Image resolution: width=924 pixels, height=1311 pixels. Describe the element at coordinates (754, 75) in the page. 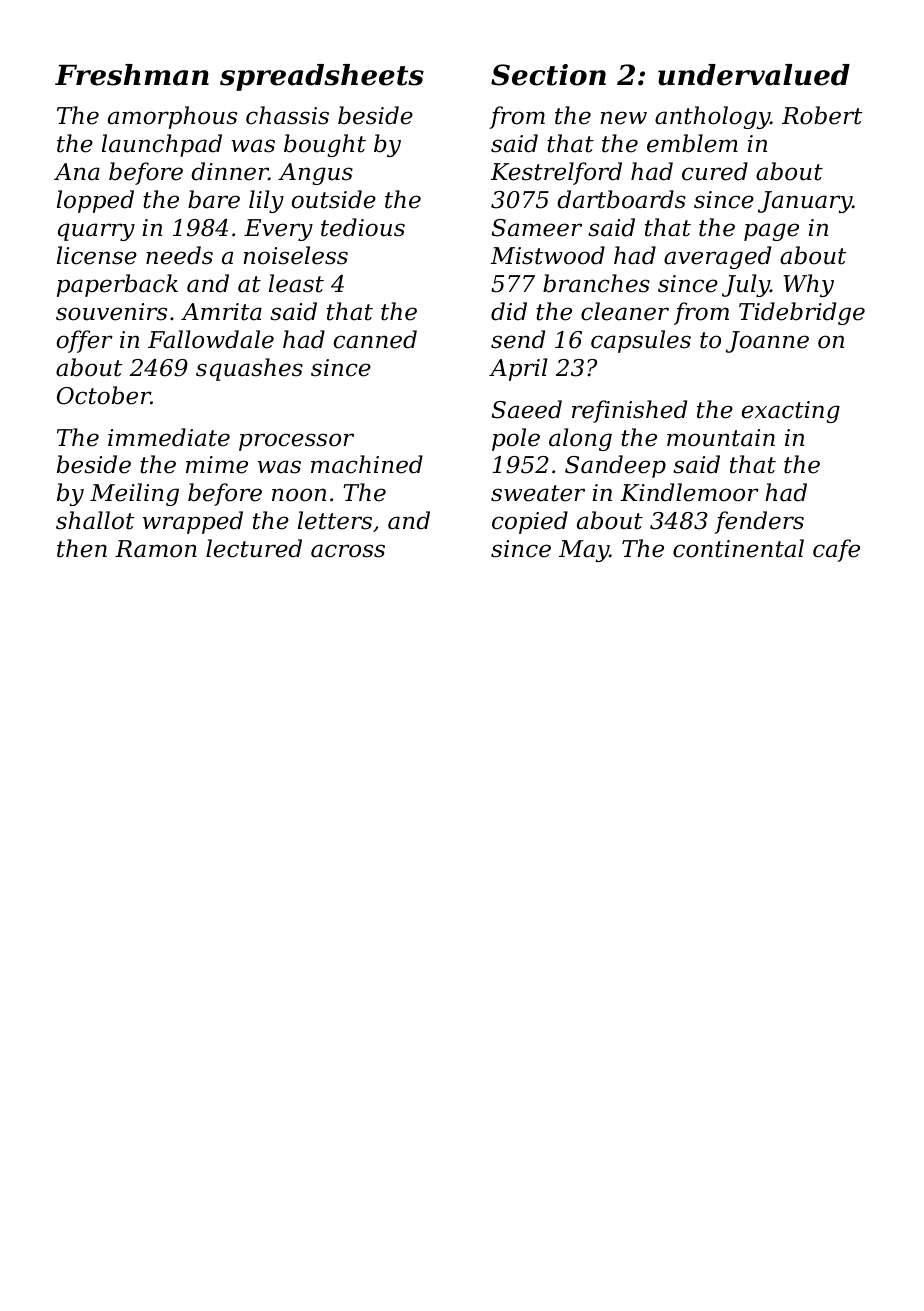

I see `undervalued` at that location.
